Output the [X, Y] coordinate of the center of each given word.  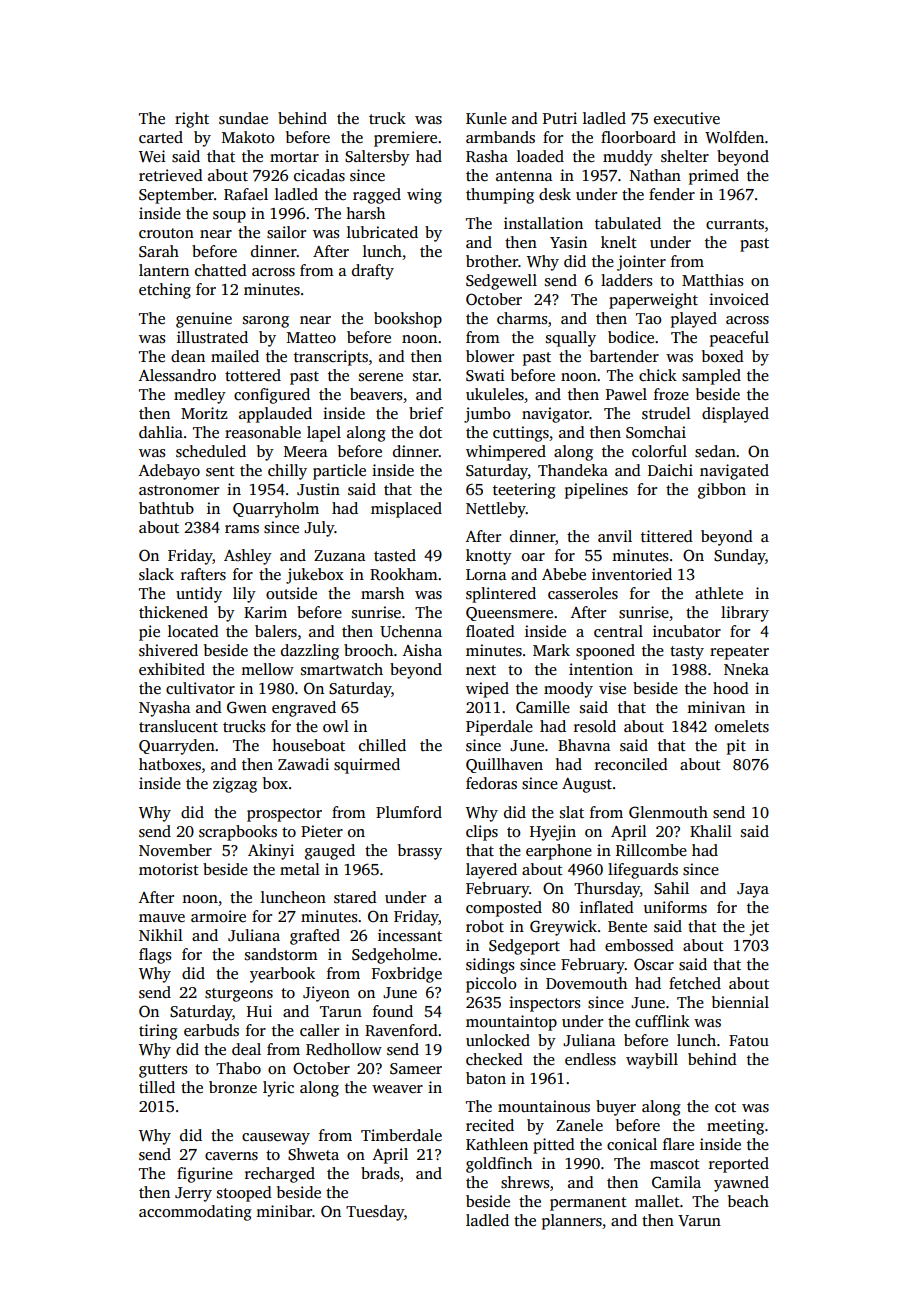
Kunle [486, 118]
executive [687, 118]
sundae [243, 118]
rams [242, 529]
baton [486, 1078]
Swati [485, 375]
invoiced [739, 299]
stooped [244, 1194]
